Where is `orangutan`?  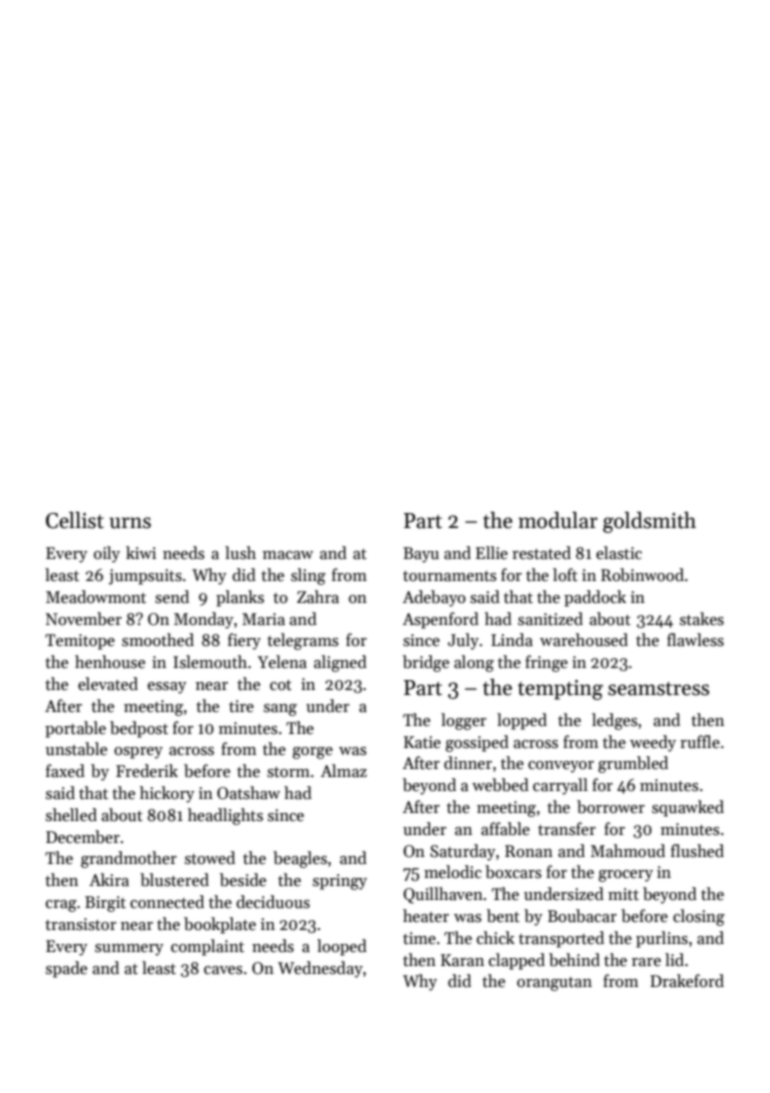
orangutan is located at coordinates (554, 984).
